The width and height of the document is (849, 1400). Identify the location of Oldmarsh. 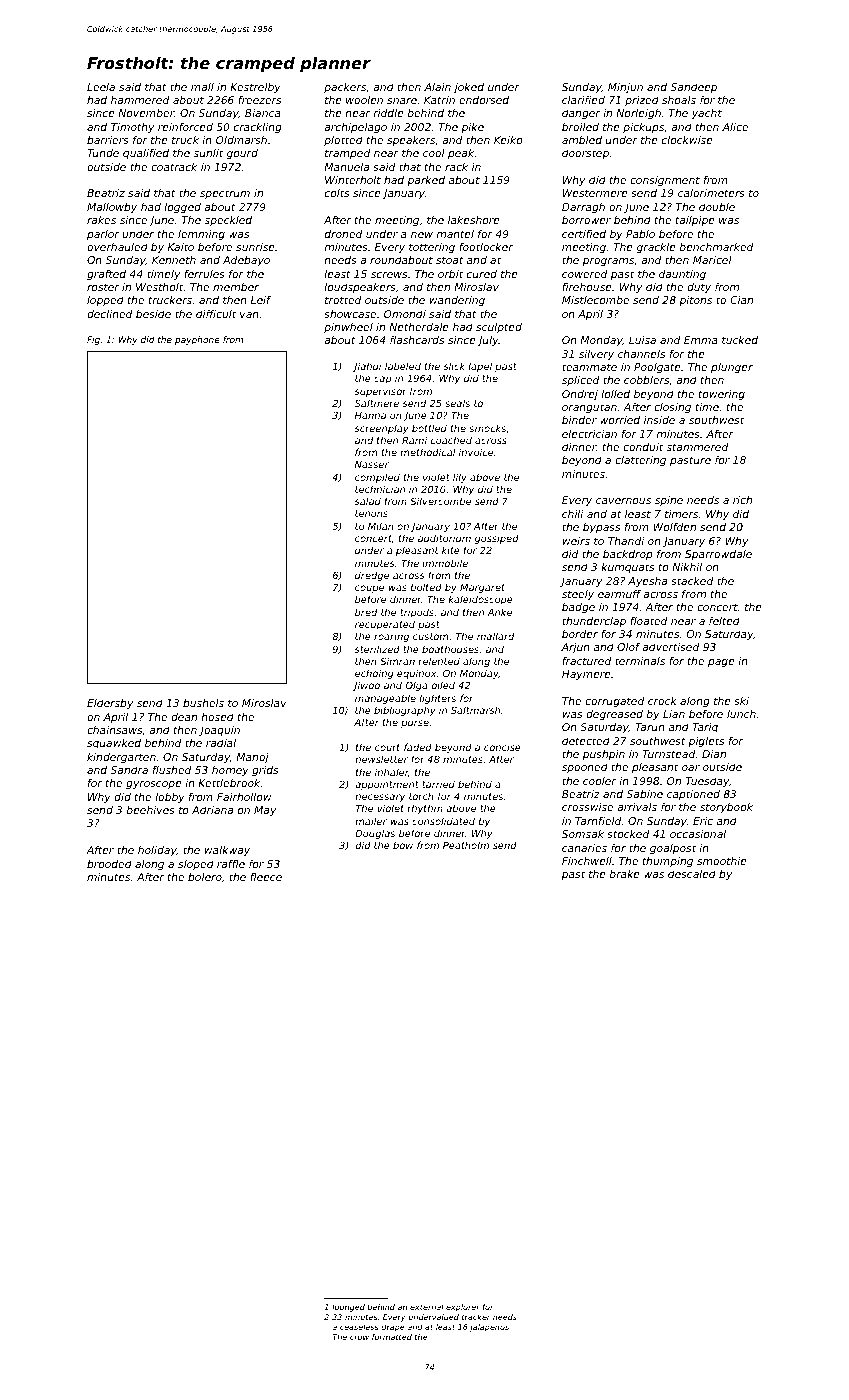
(241, 140).
